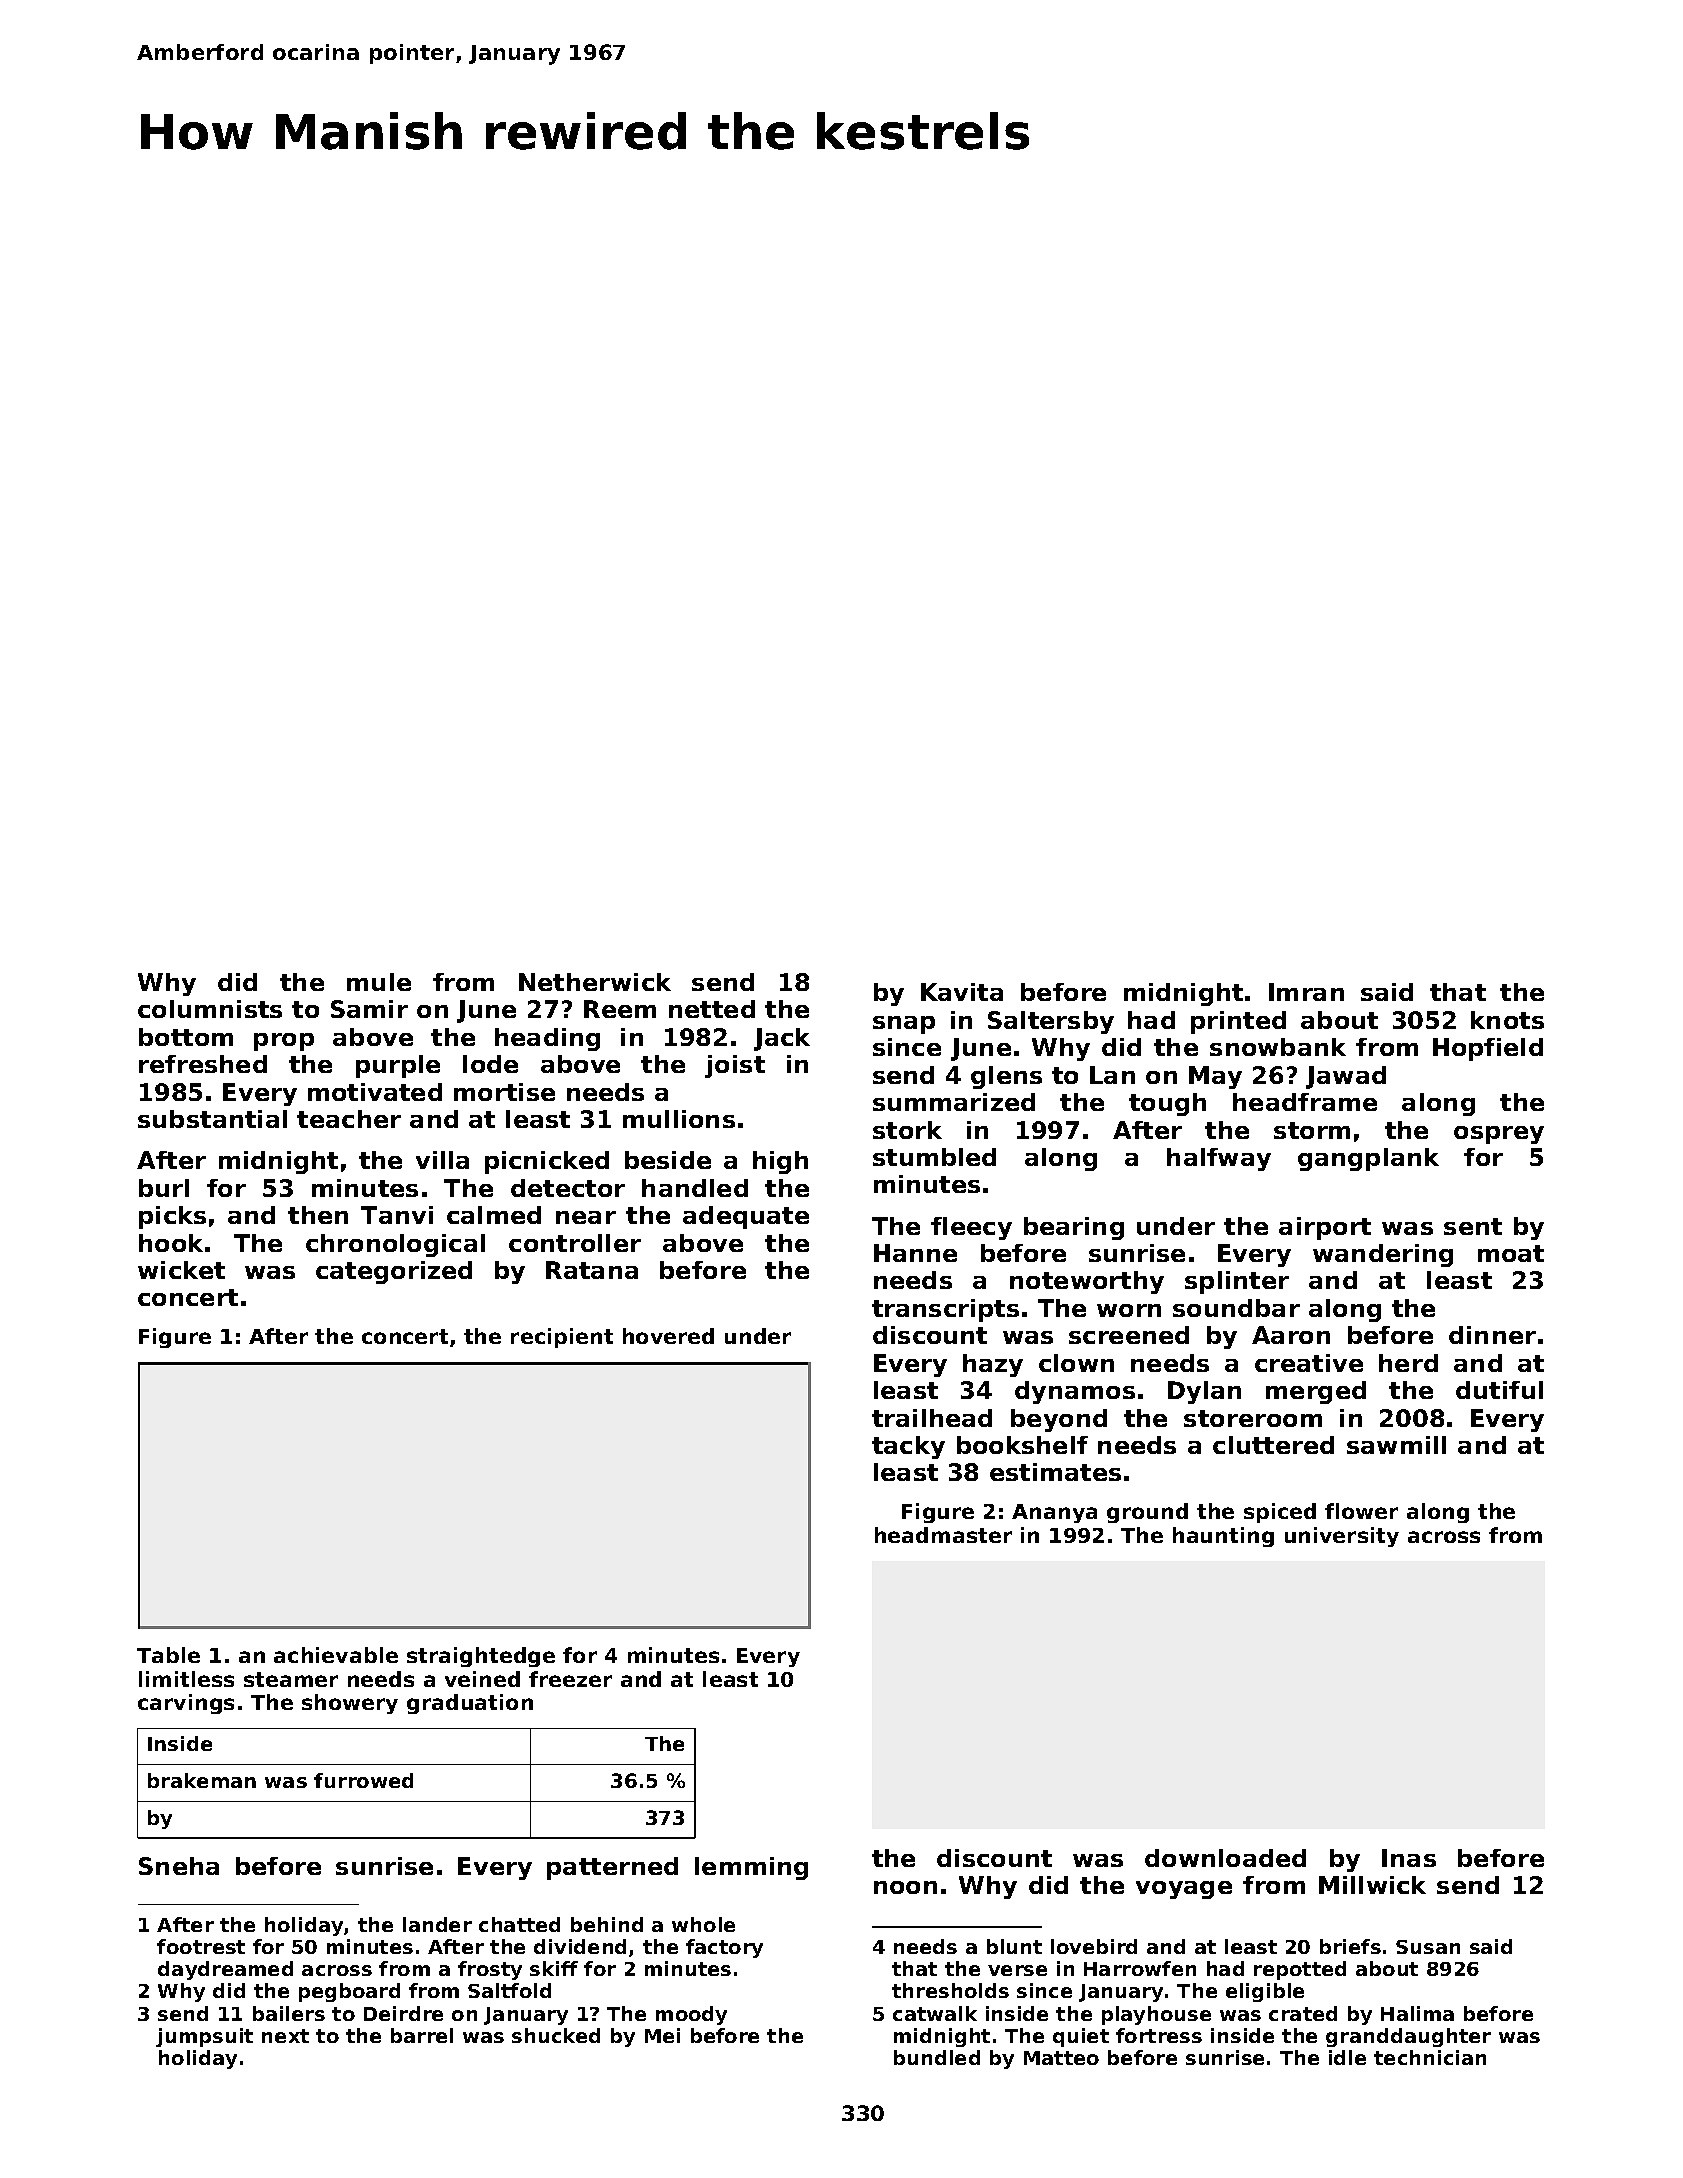 The image size is (1683, 2178). I want to click on brakeman, so click(202, 1780).
